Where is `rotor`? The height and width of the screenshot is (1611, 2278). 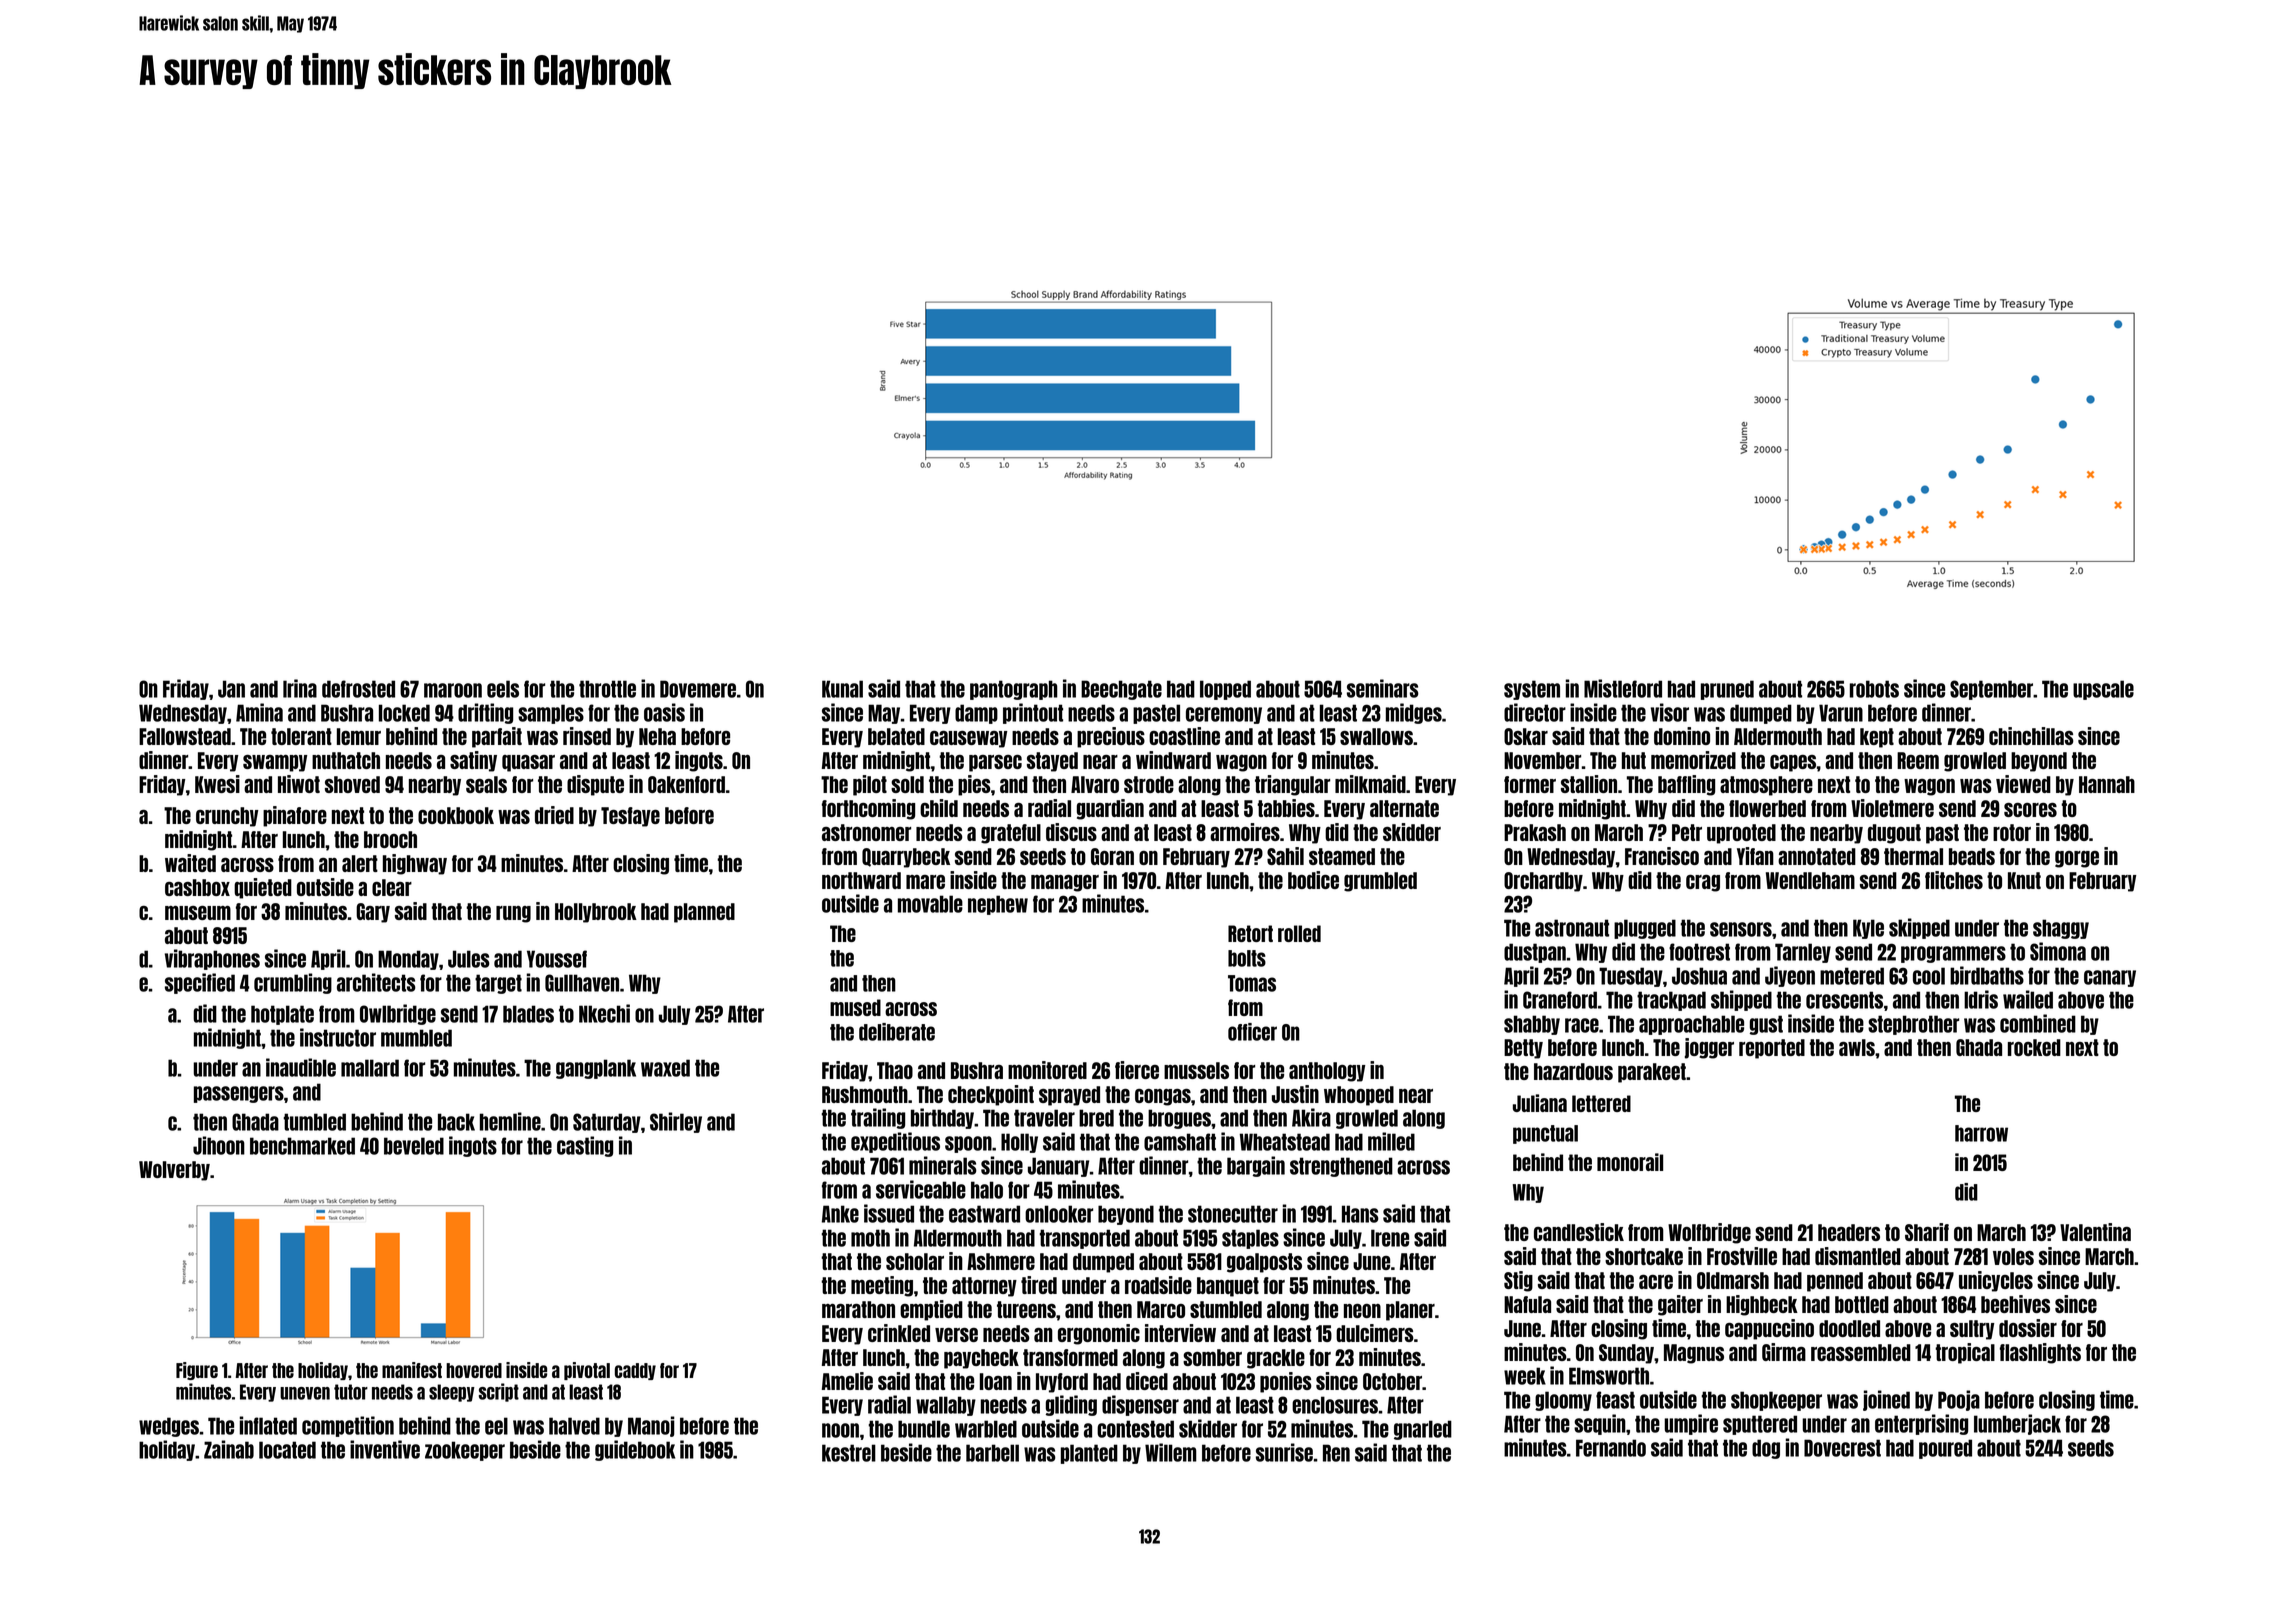
rotor is located at coordinates (2012, 832).
